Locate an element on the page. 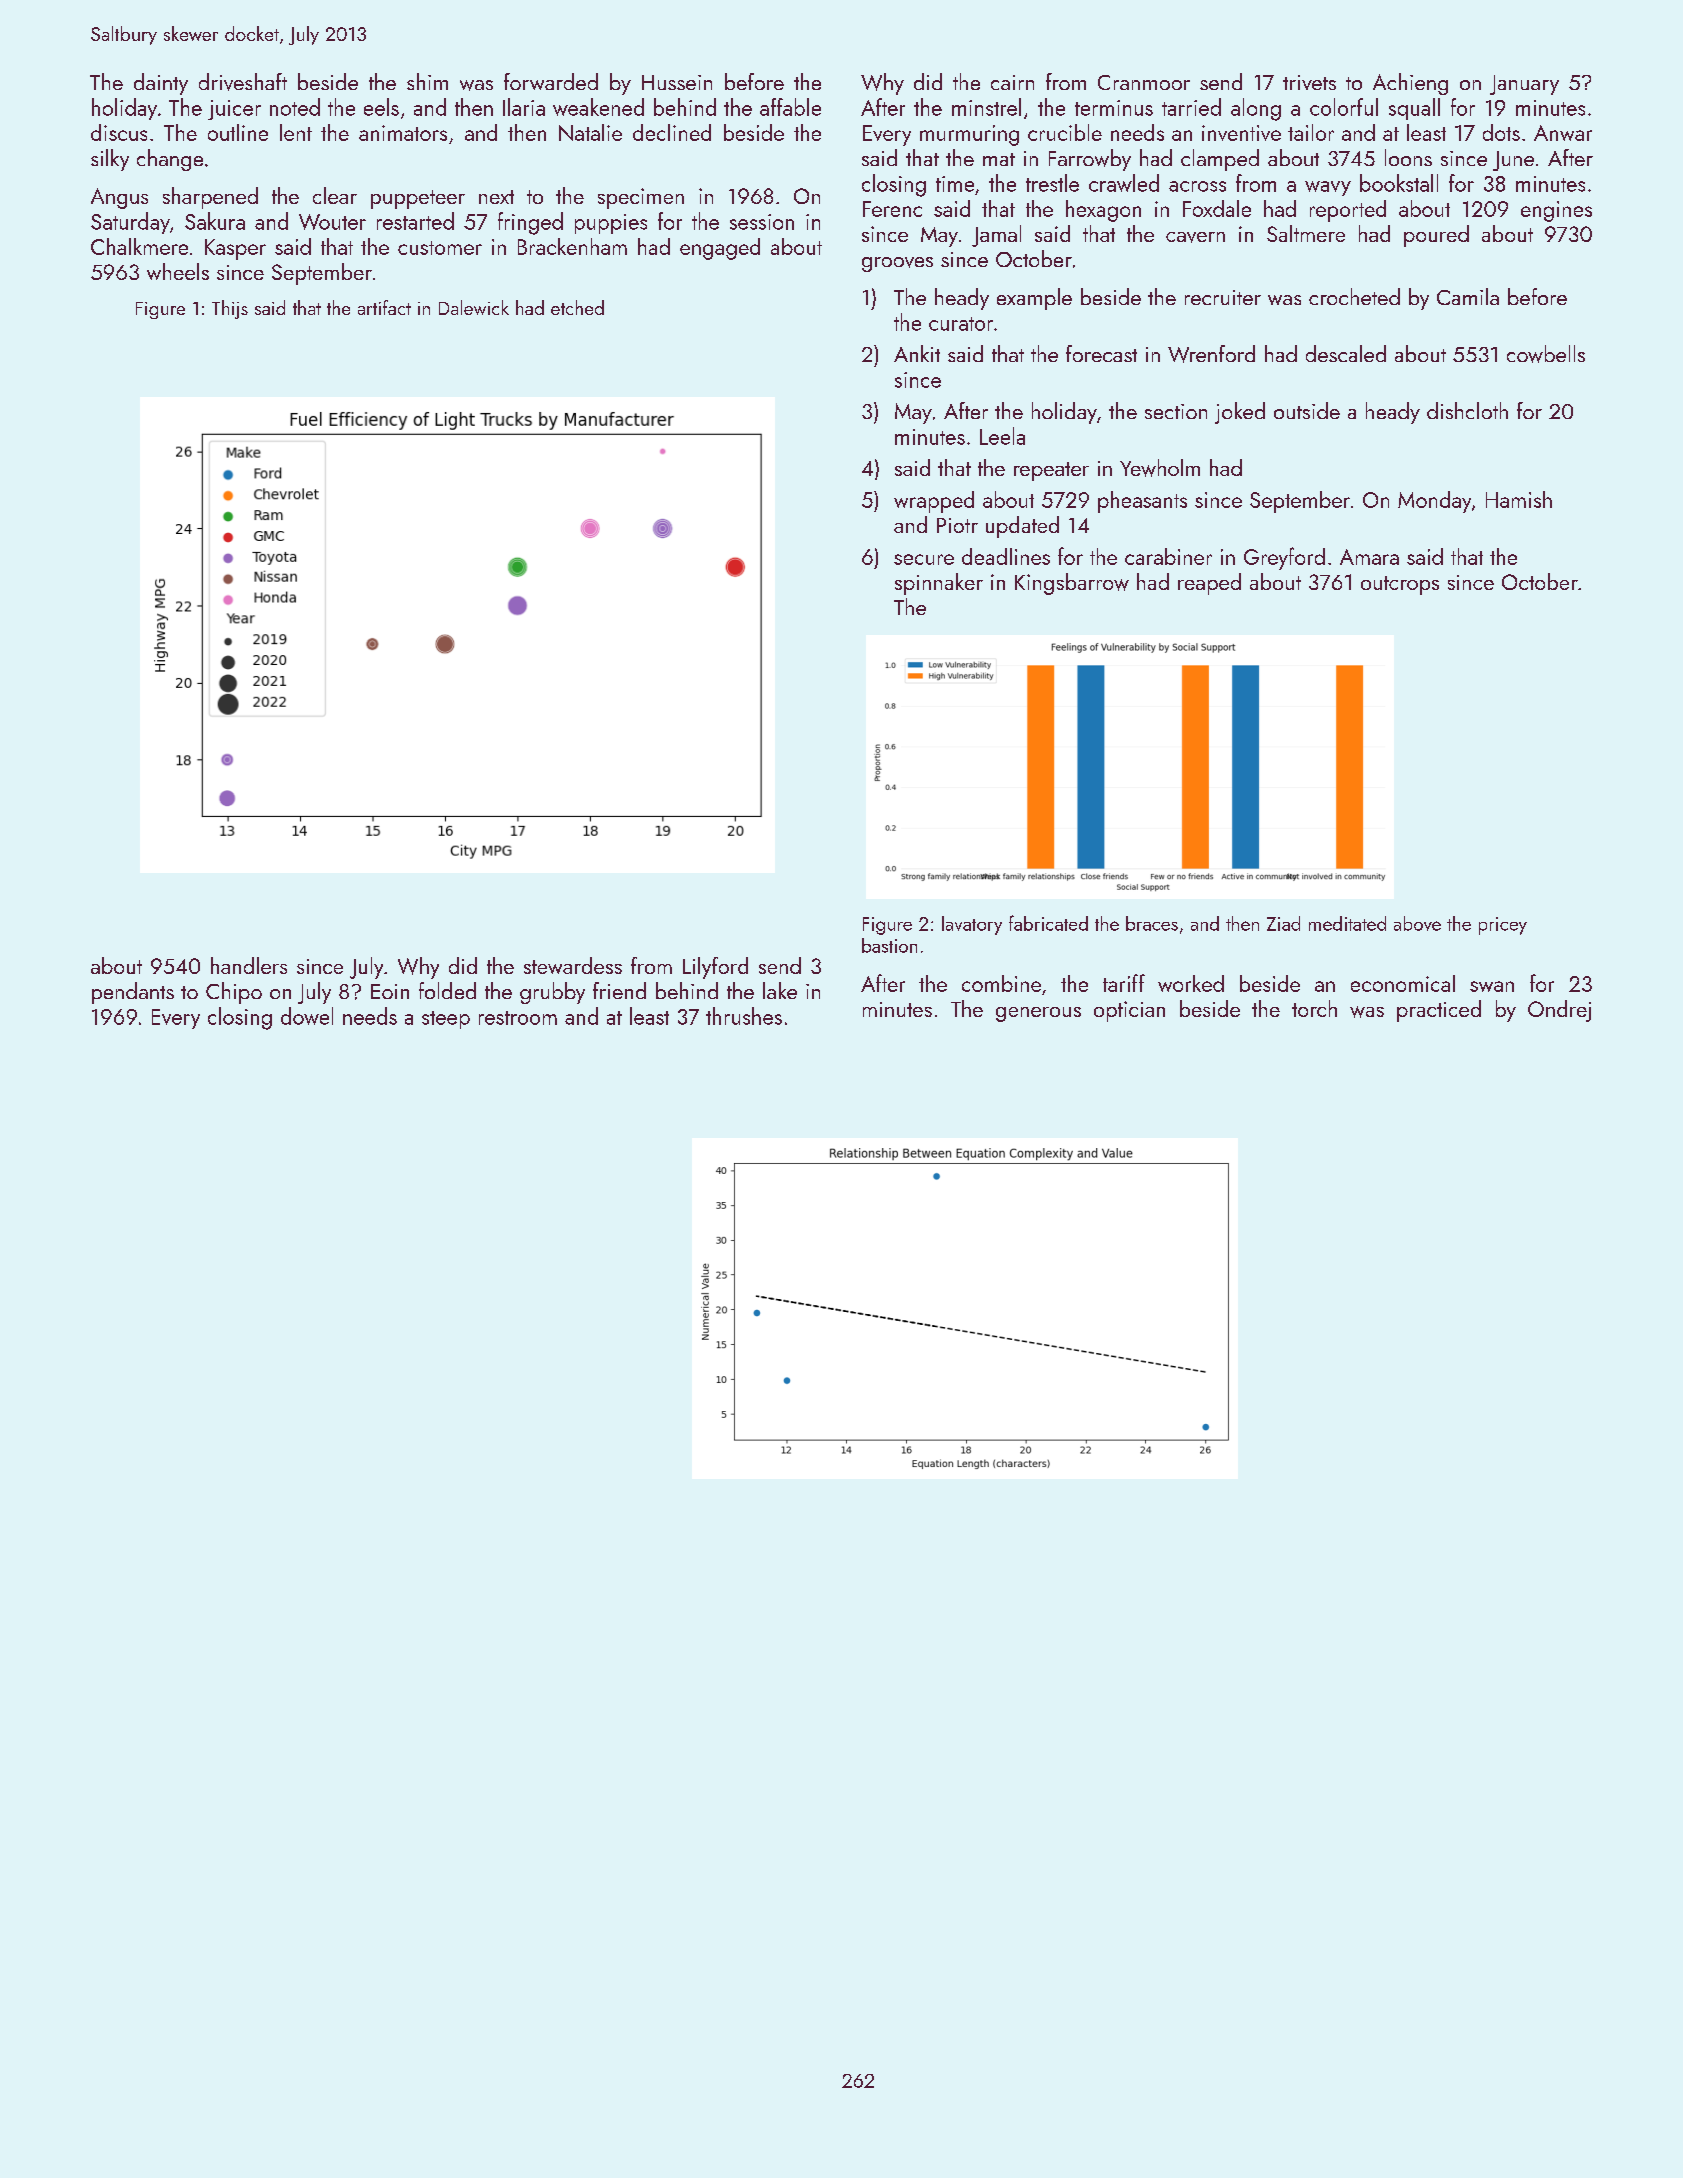 The image size is (1683, 2178). Achieng is located at coordinates (1410, 84).
